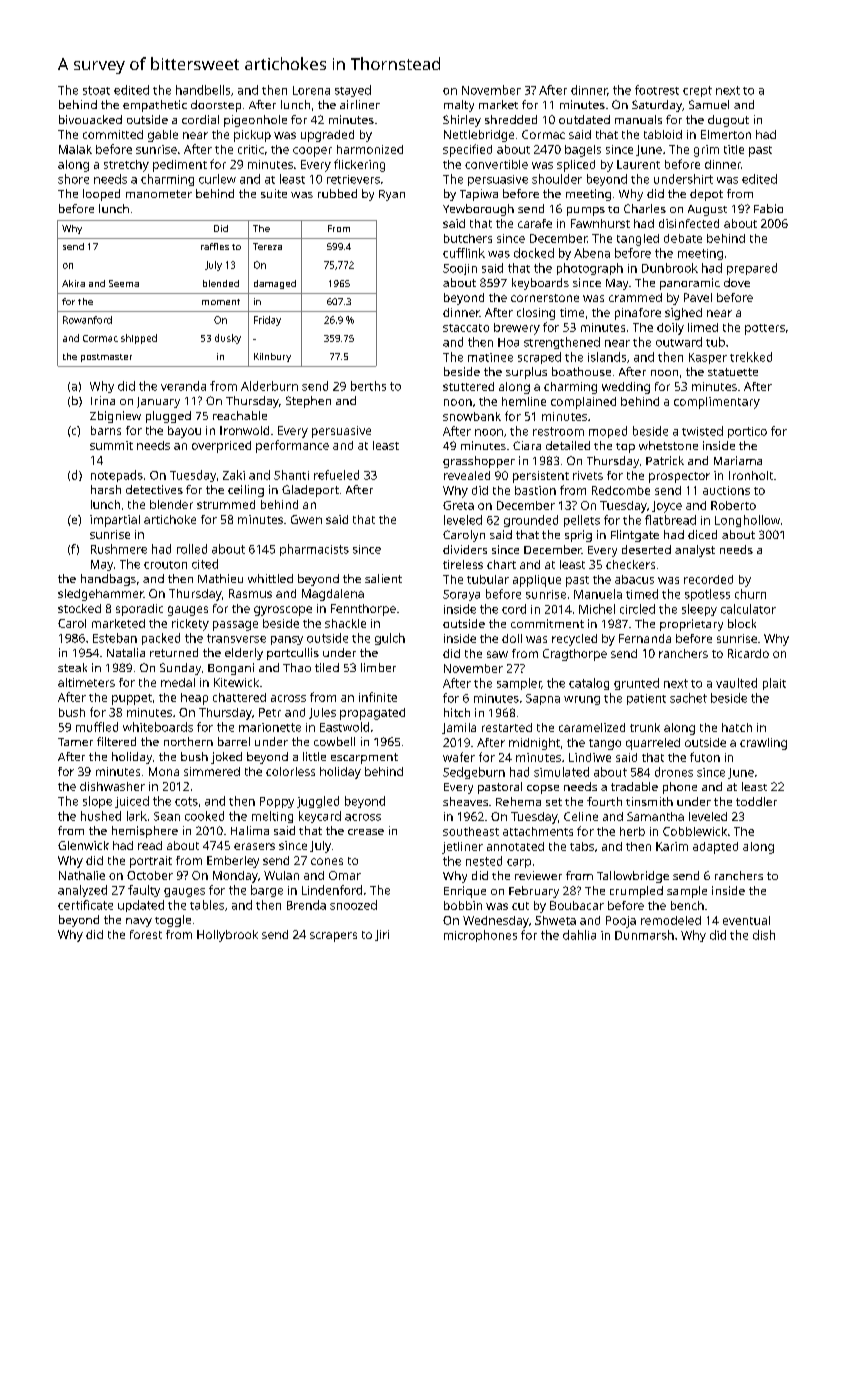  I want to click on drones, so click(674, 772).
